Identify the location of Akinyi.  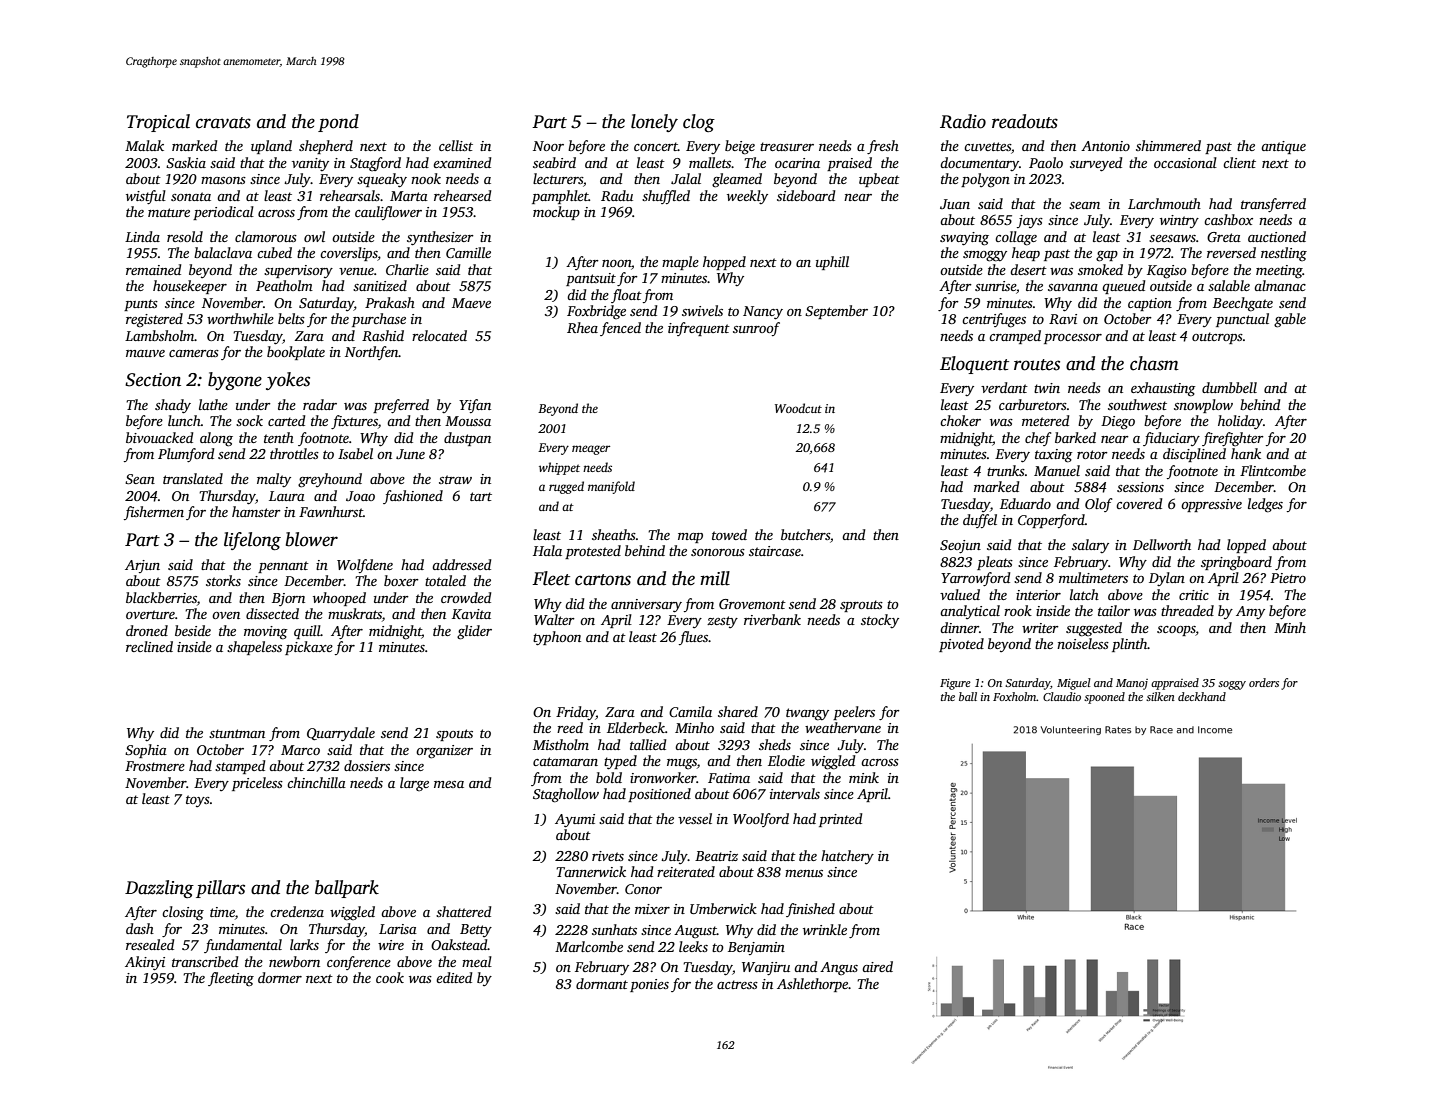
(145, 963).
